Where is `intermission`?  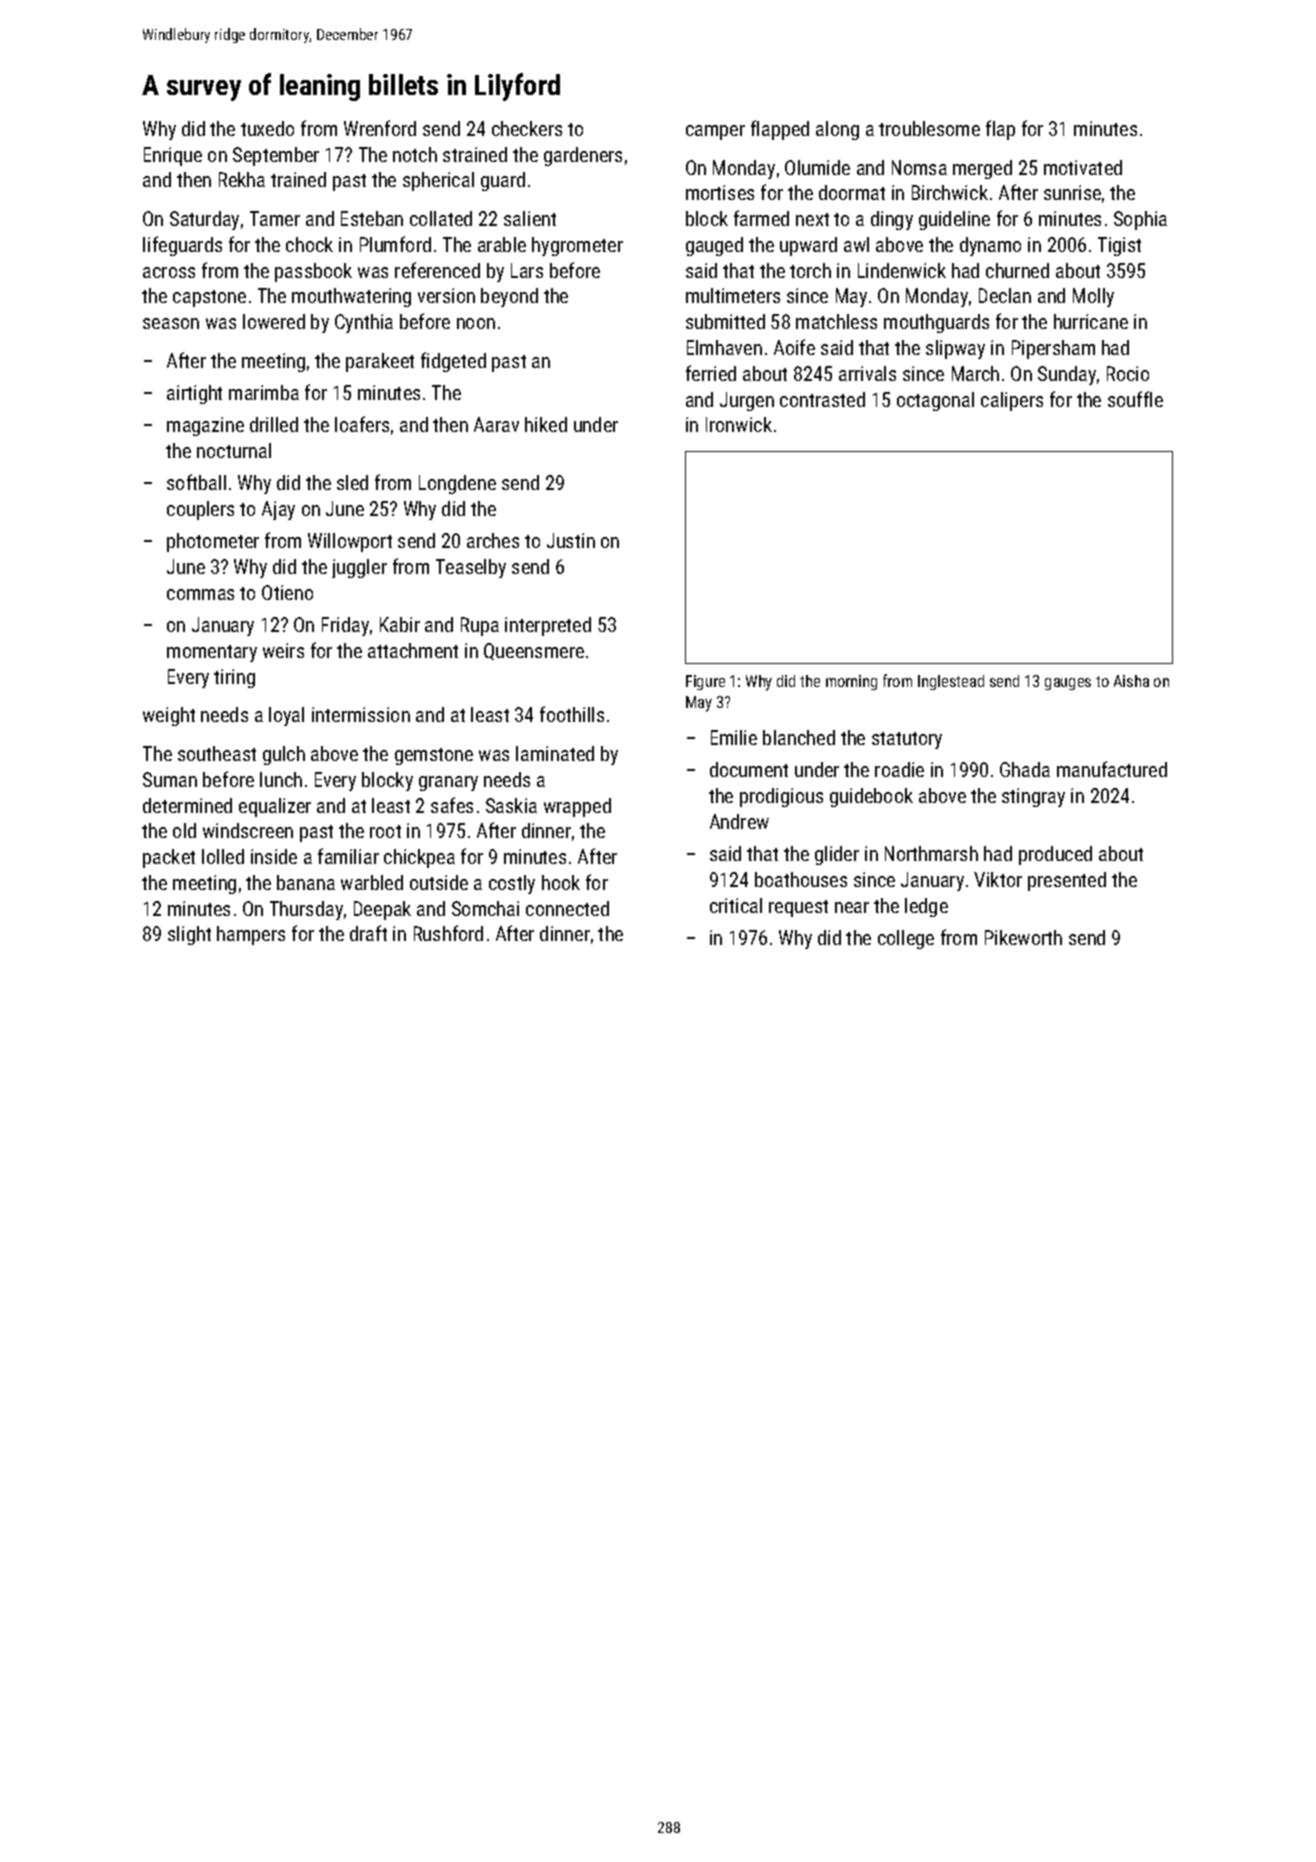 intermission is located at coordinates (361, 714).
